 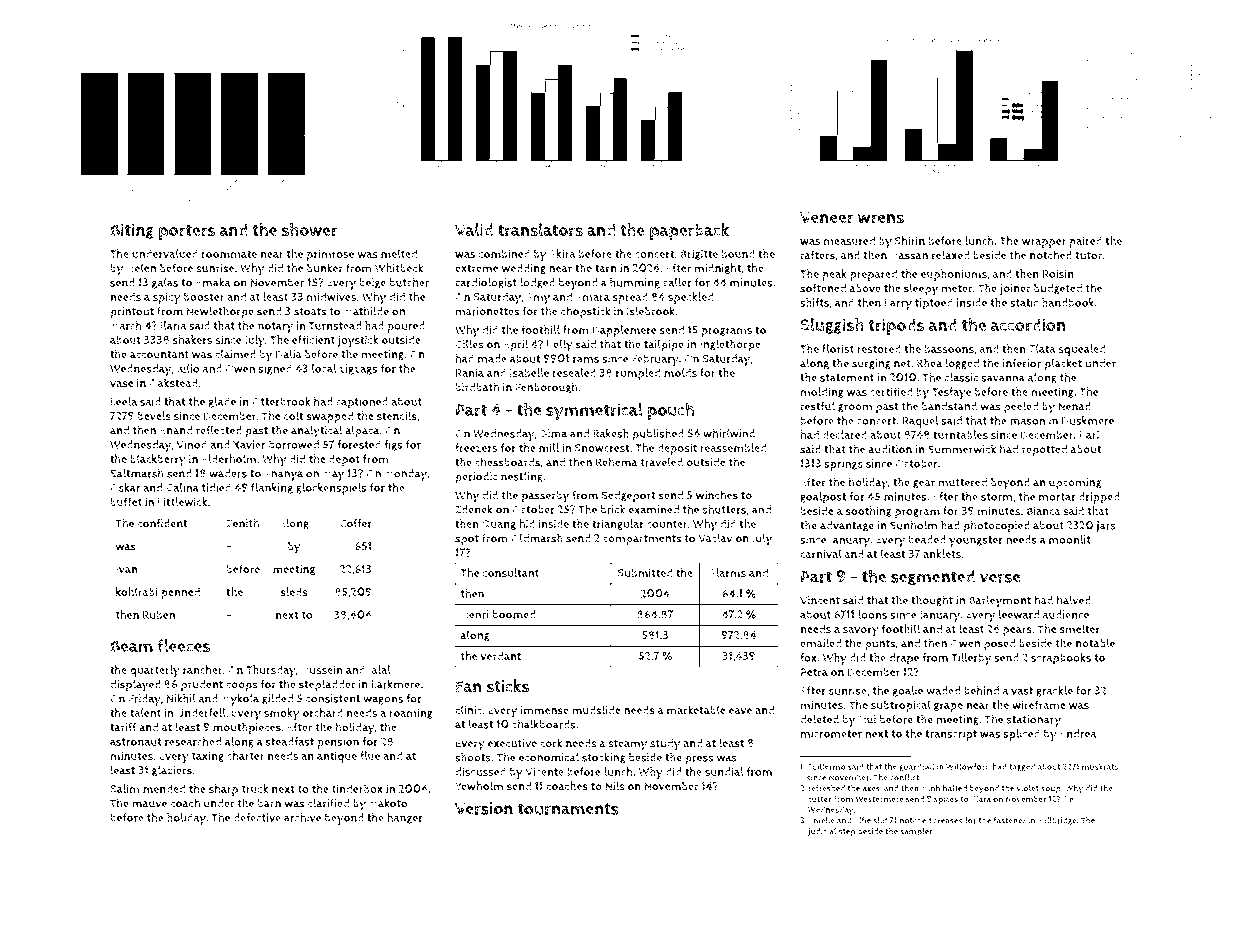 What do you see at coordinates (1082, 350) in the screenshot?
I see `squealed` at bounding box center [1082, 350].
